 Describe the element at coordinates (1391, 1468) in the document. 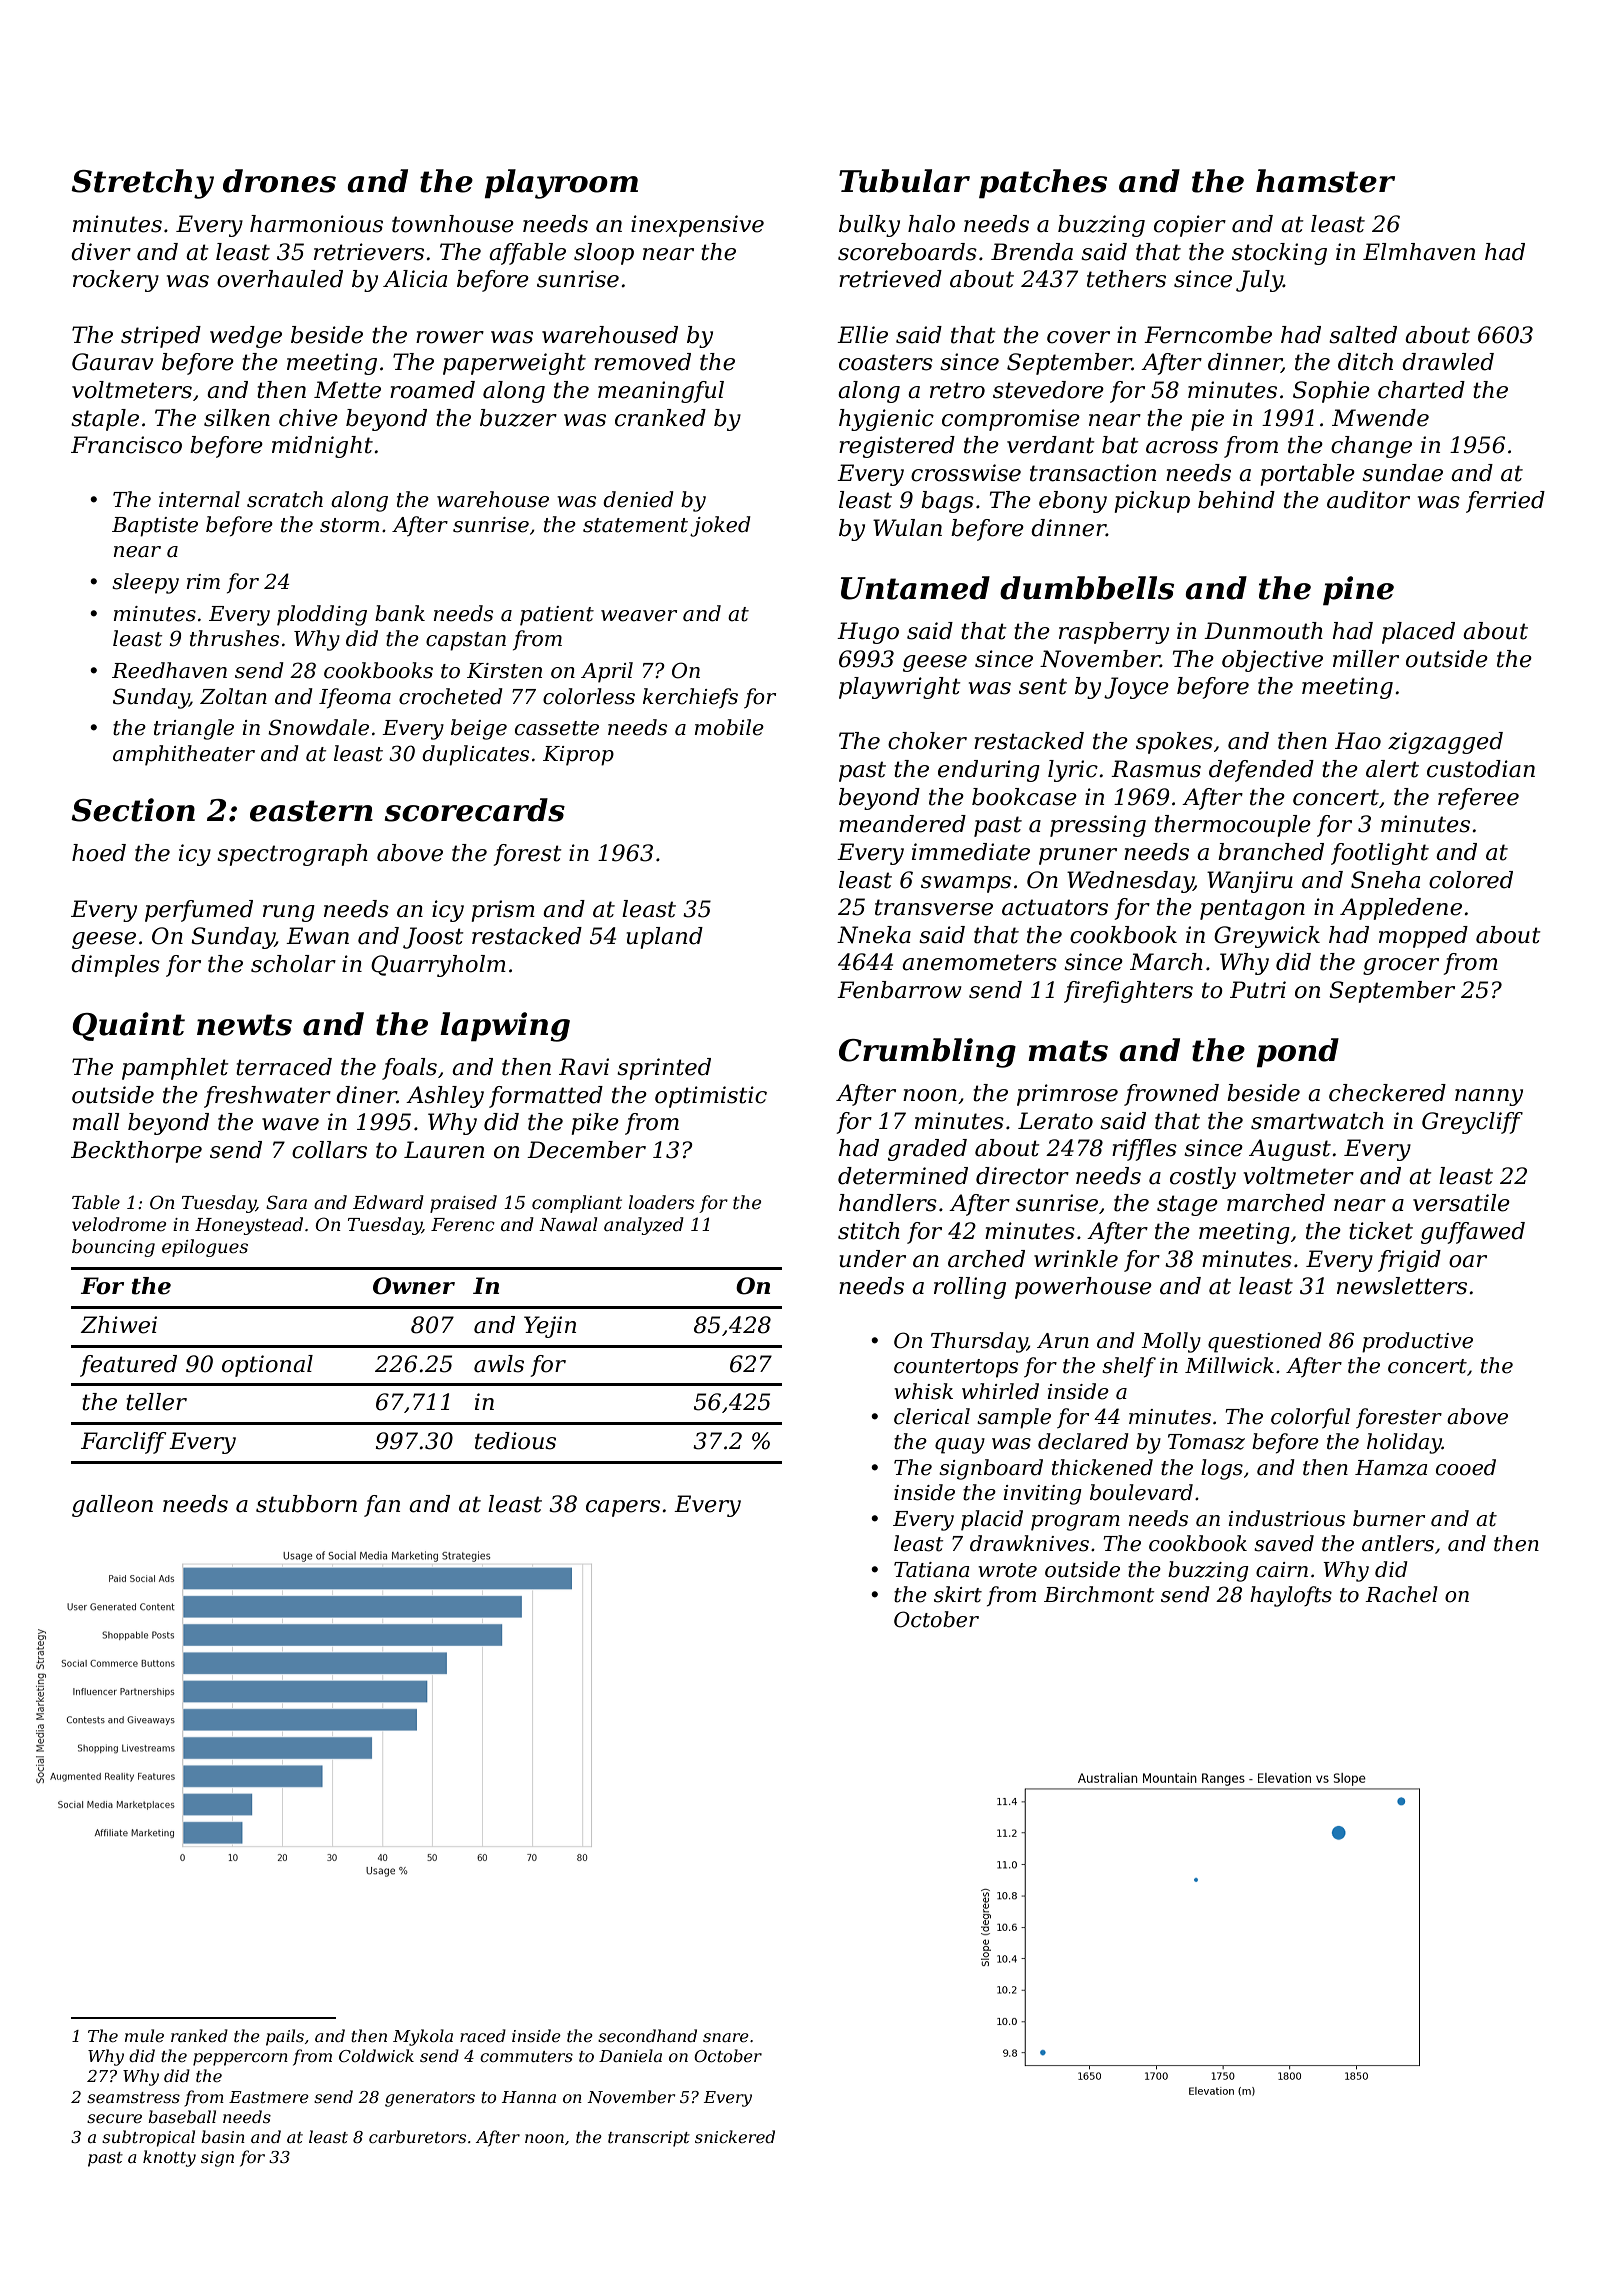

I see `Hamza` at that location.
